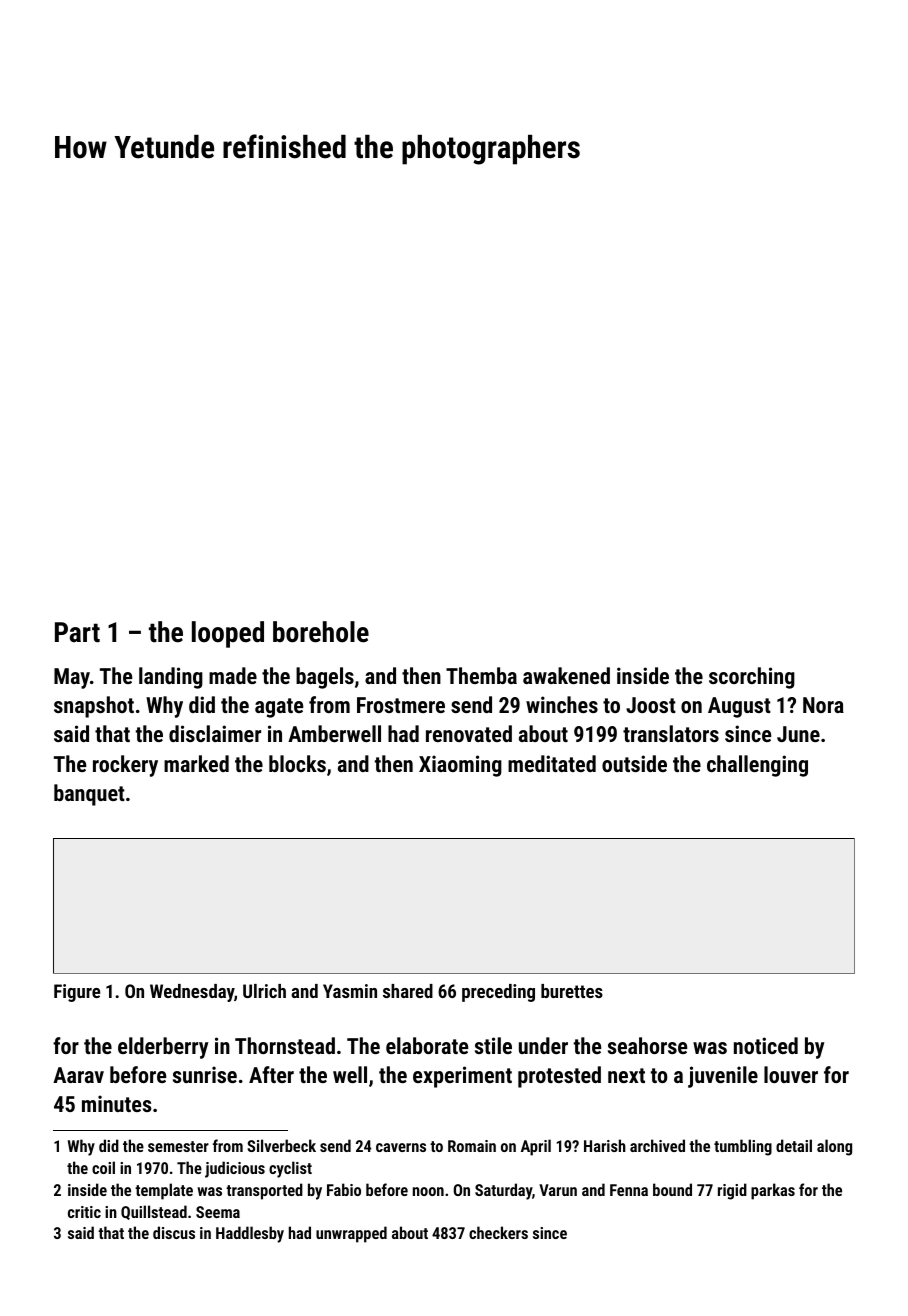 The width and height of the screenshot is (908, 1316). Describe the element at coordinates (572, 991) in the screenshot. I see `burettes` at that location.
